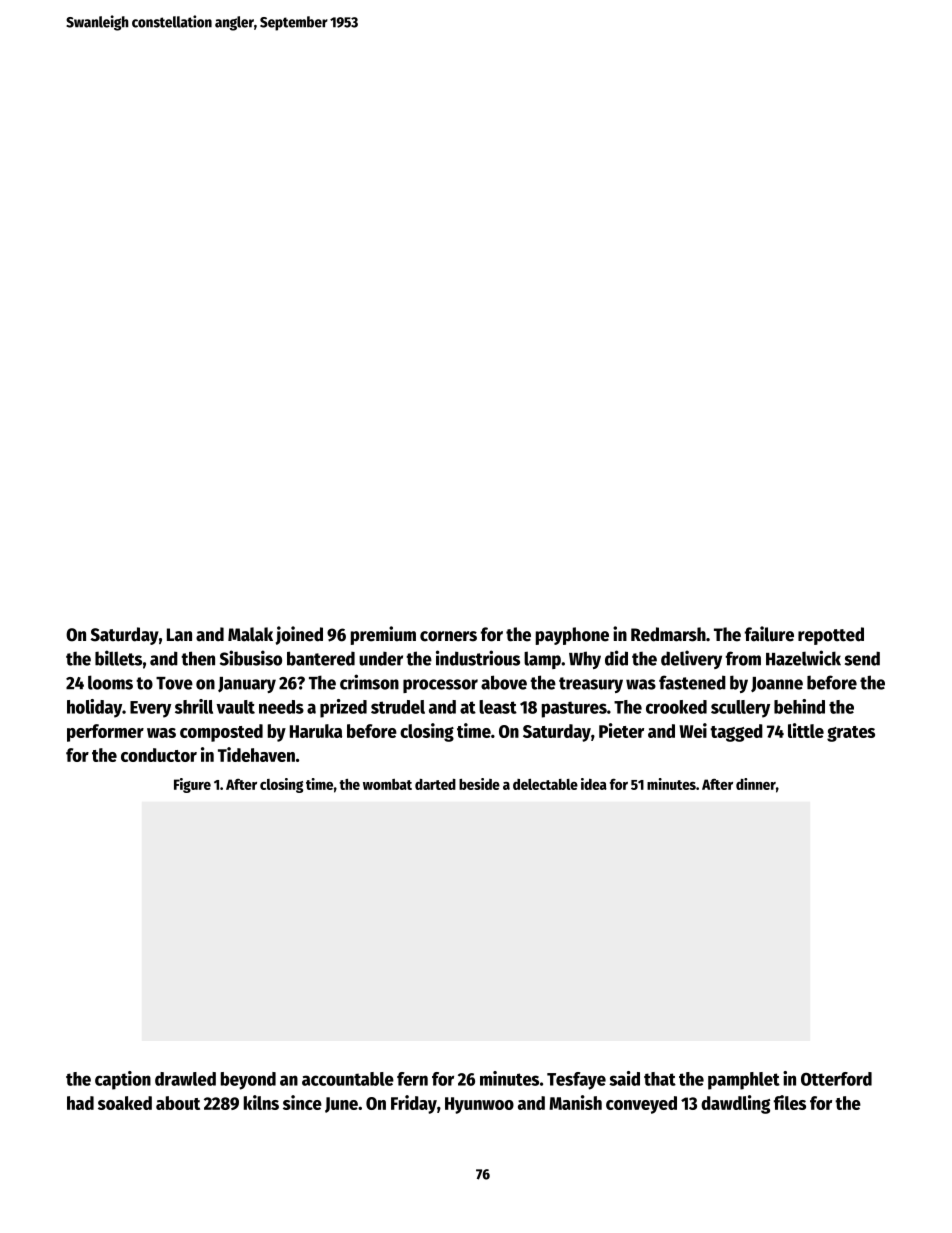 The width and height of the screenshot is (952, 1233). I want to click on beside, so click(479, 784).
